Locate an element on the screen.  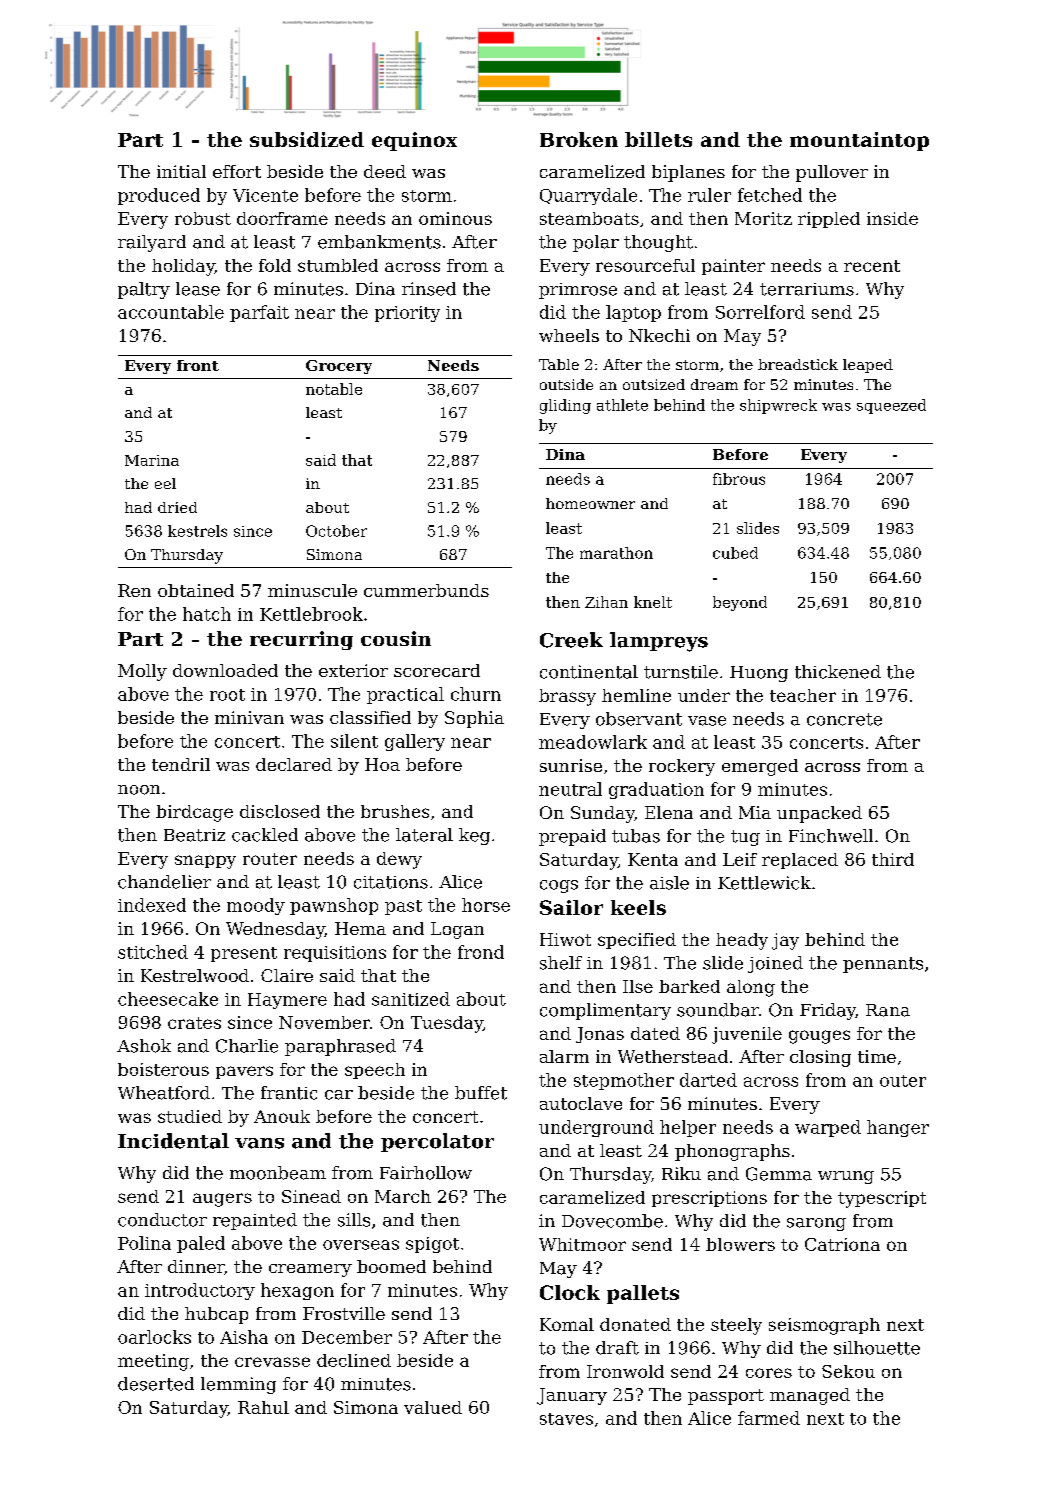
pullover is located at coordinates (832, 173).
